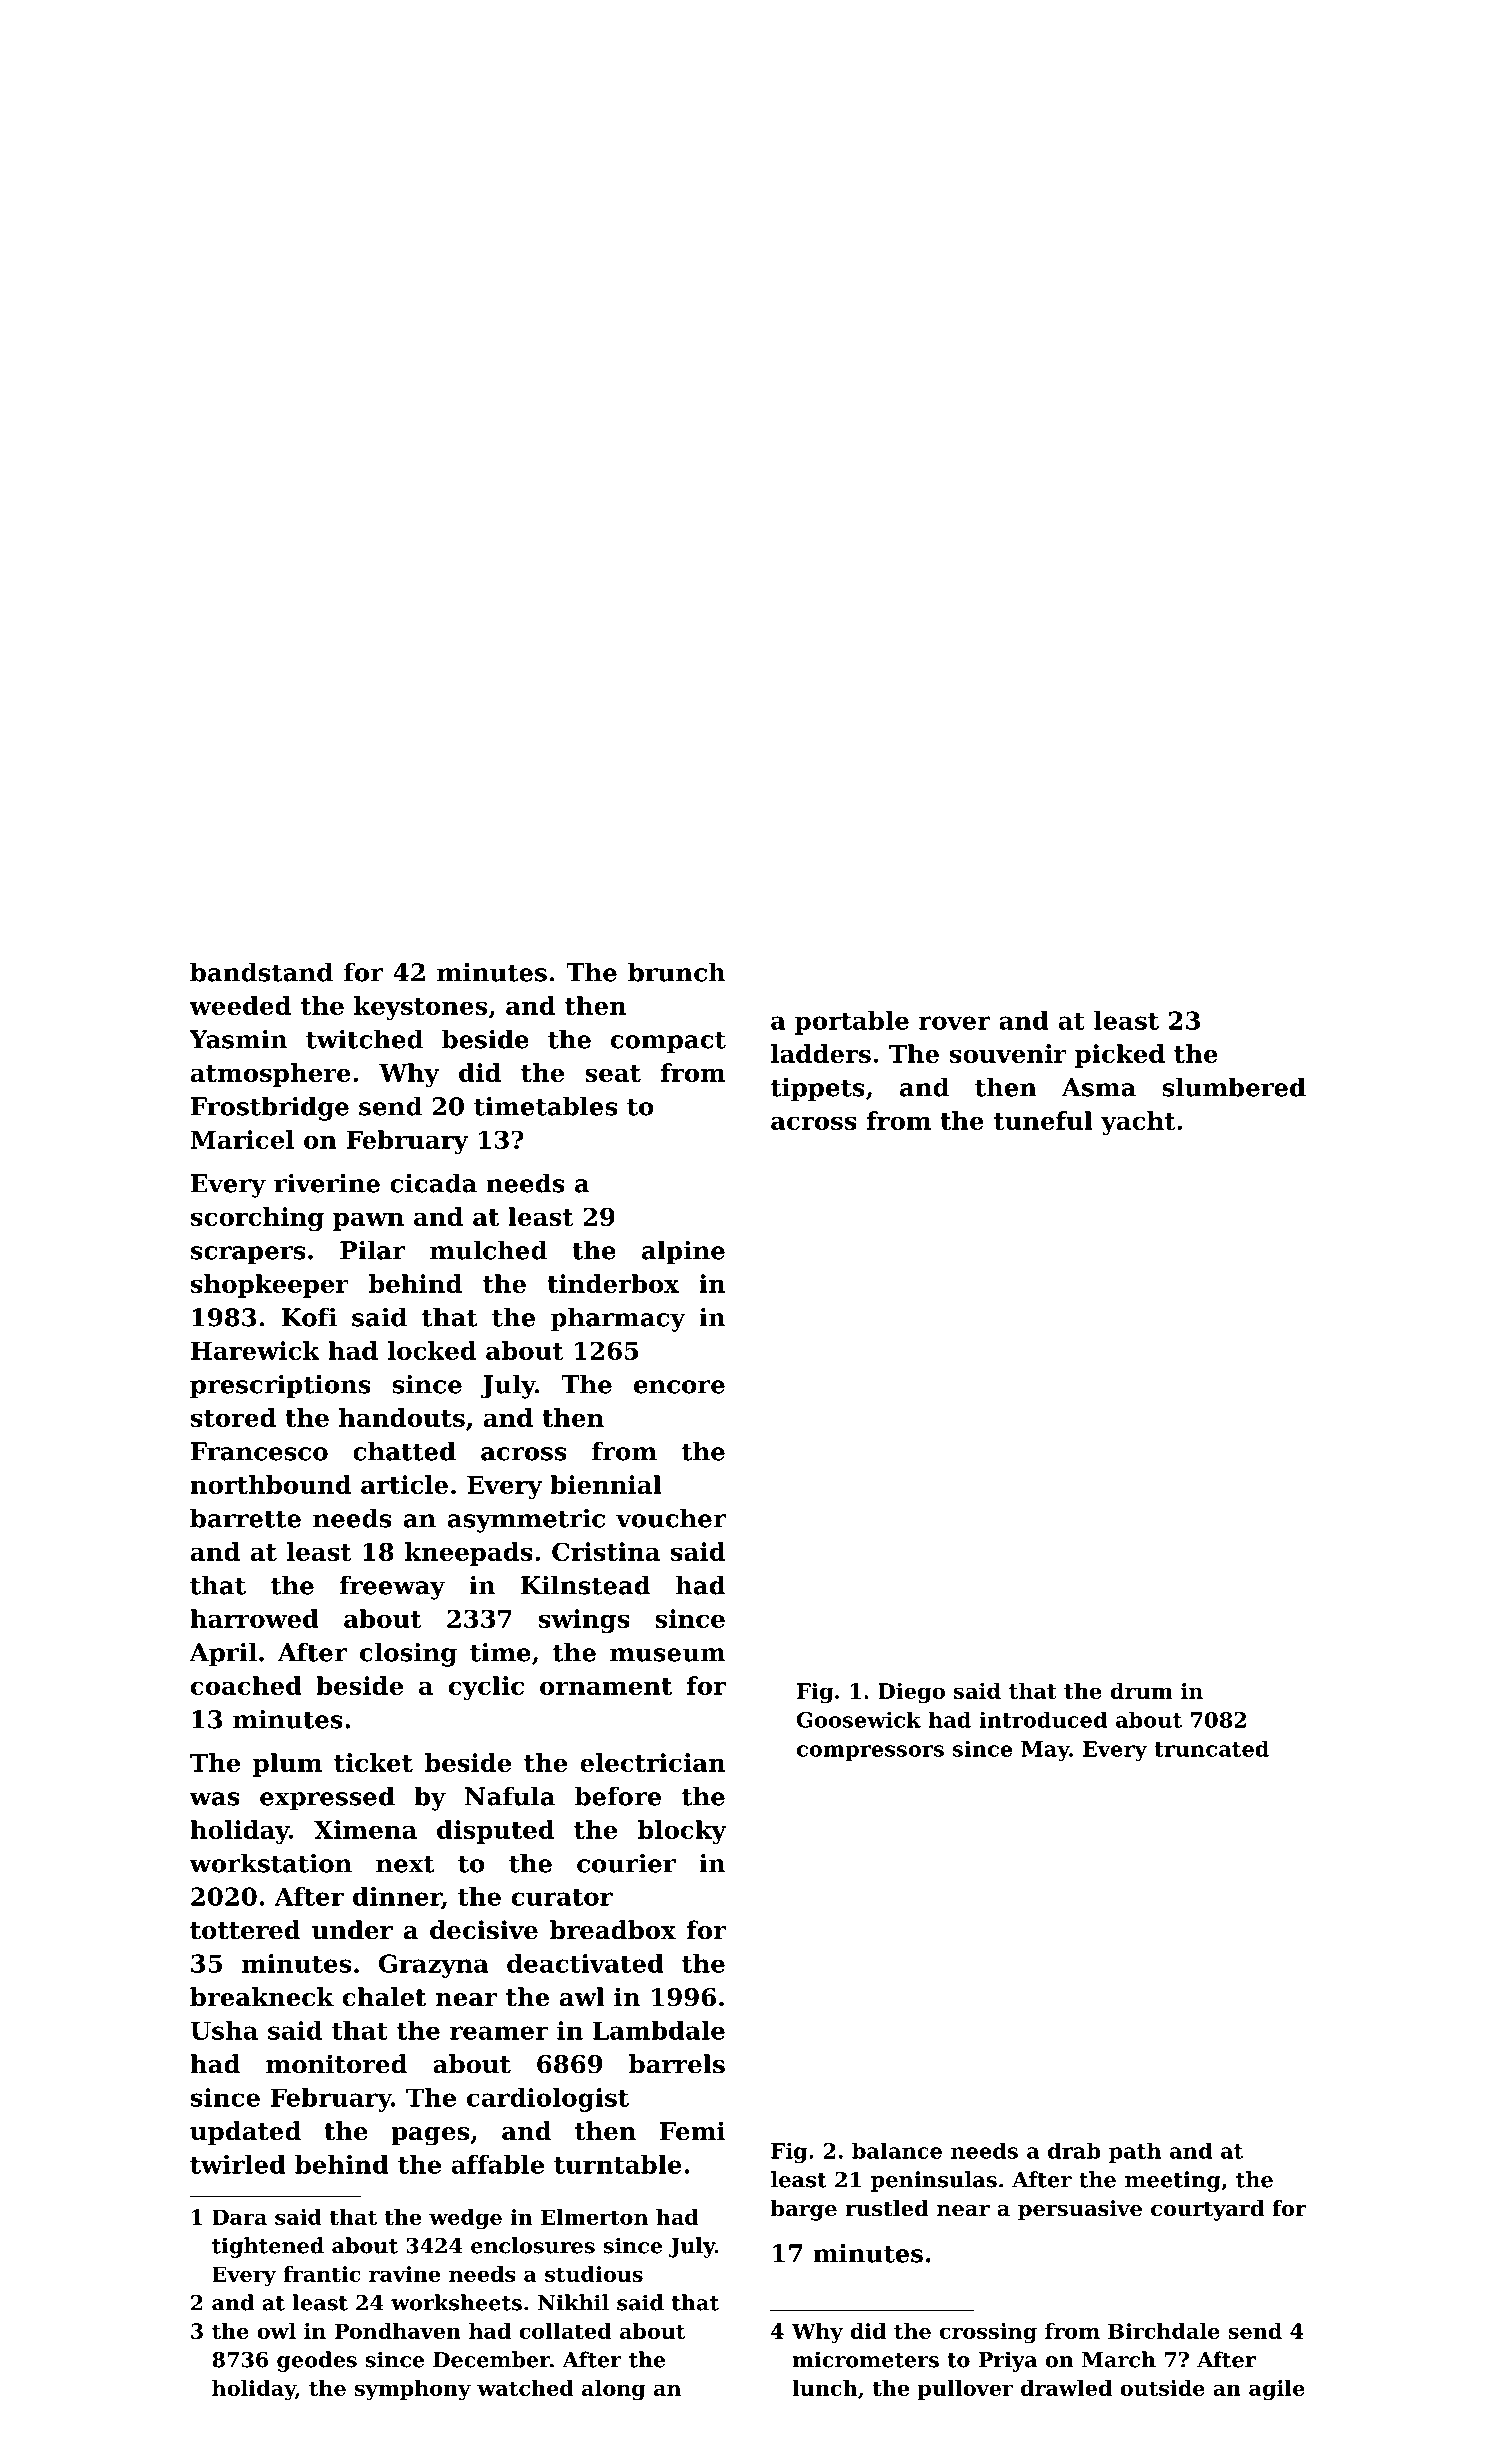 The width and height of the page is (1496, 2464). Describe the element at coordinates (1008, 1053) in the page. I see `souvenir` at that location.
